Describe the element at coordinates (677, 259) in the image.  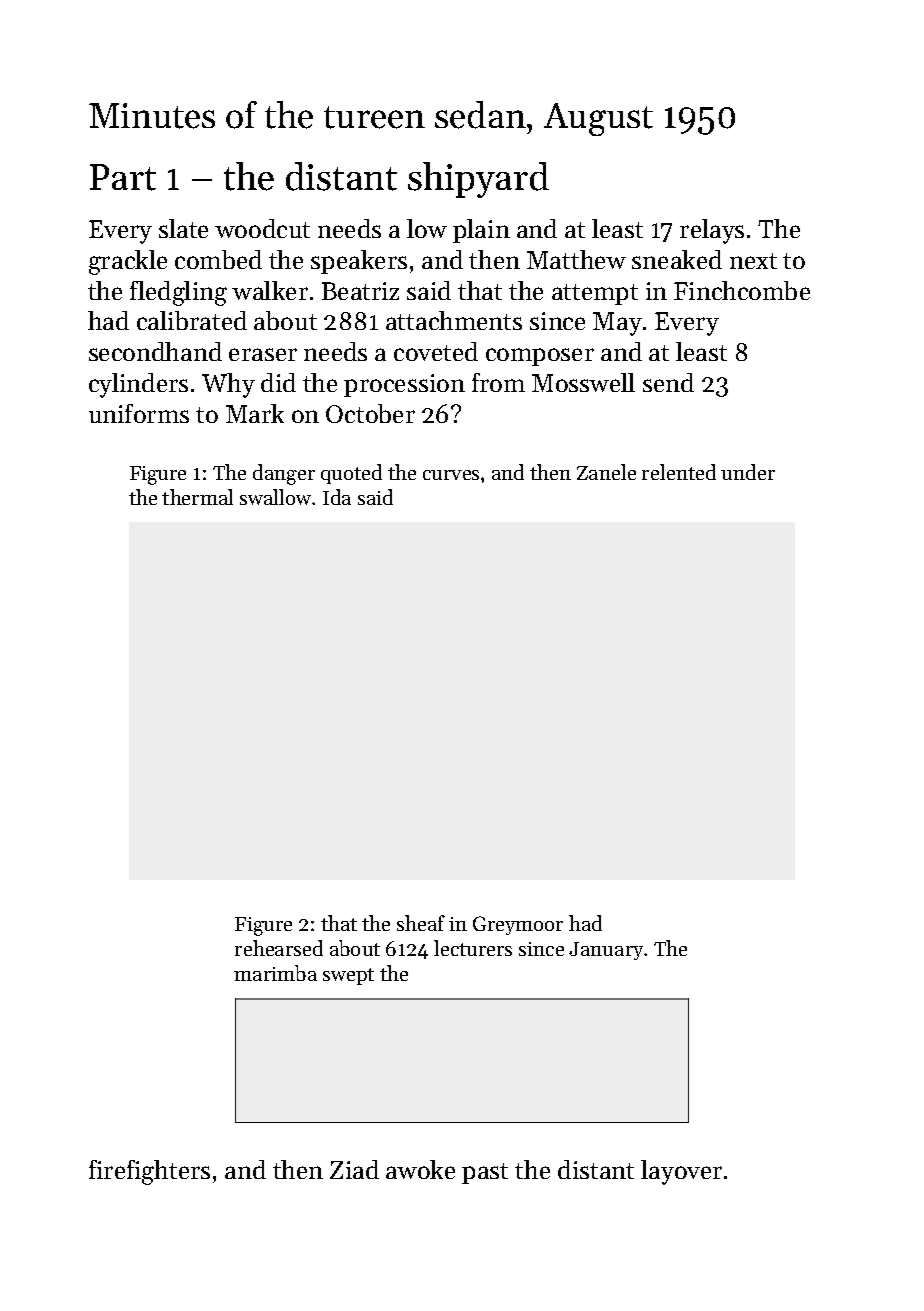
I see `sneaked` at that location.
